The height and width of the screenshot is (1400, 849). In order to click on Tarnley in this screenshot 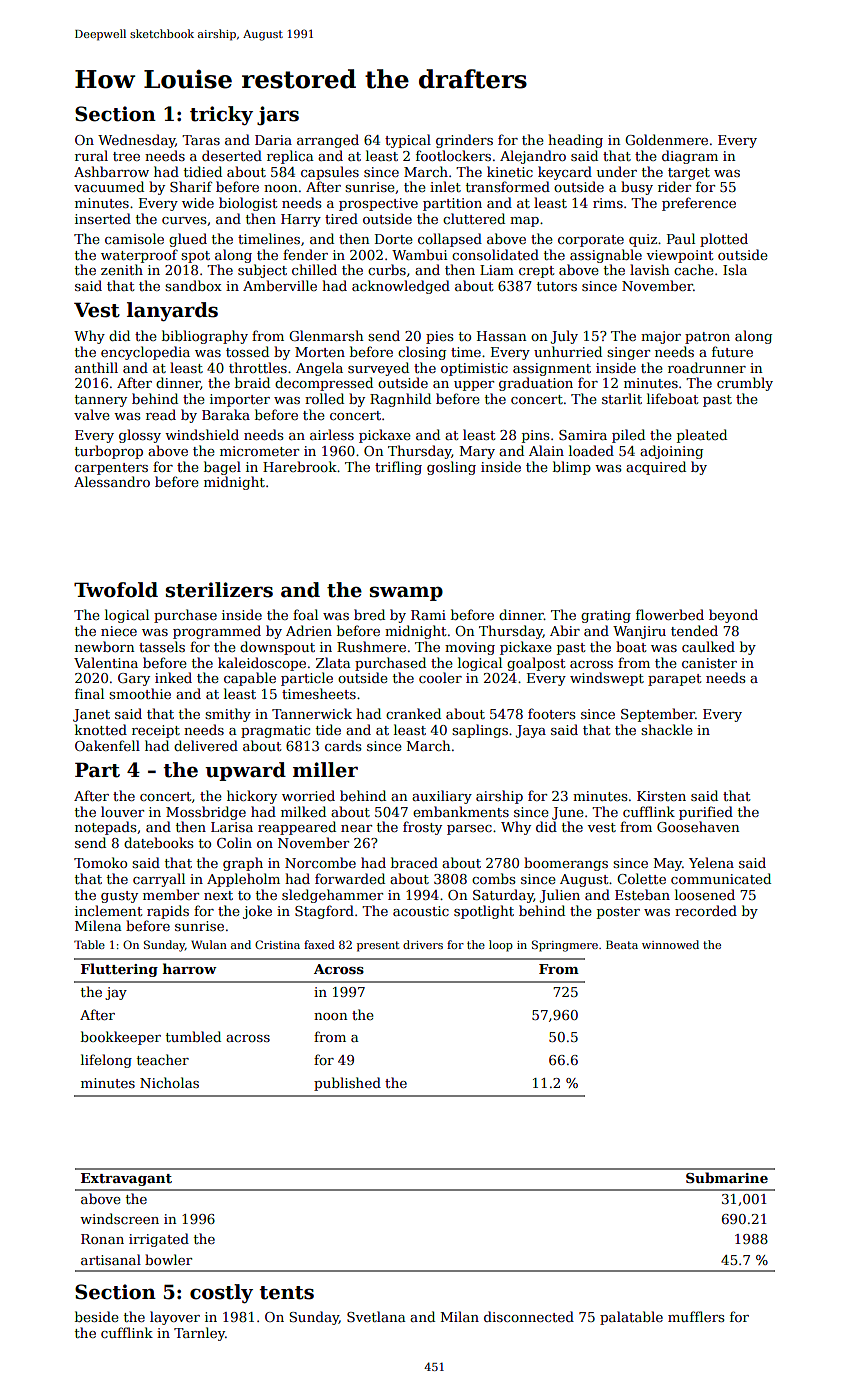, I will do `click(199, 1334)`.
